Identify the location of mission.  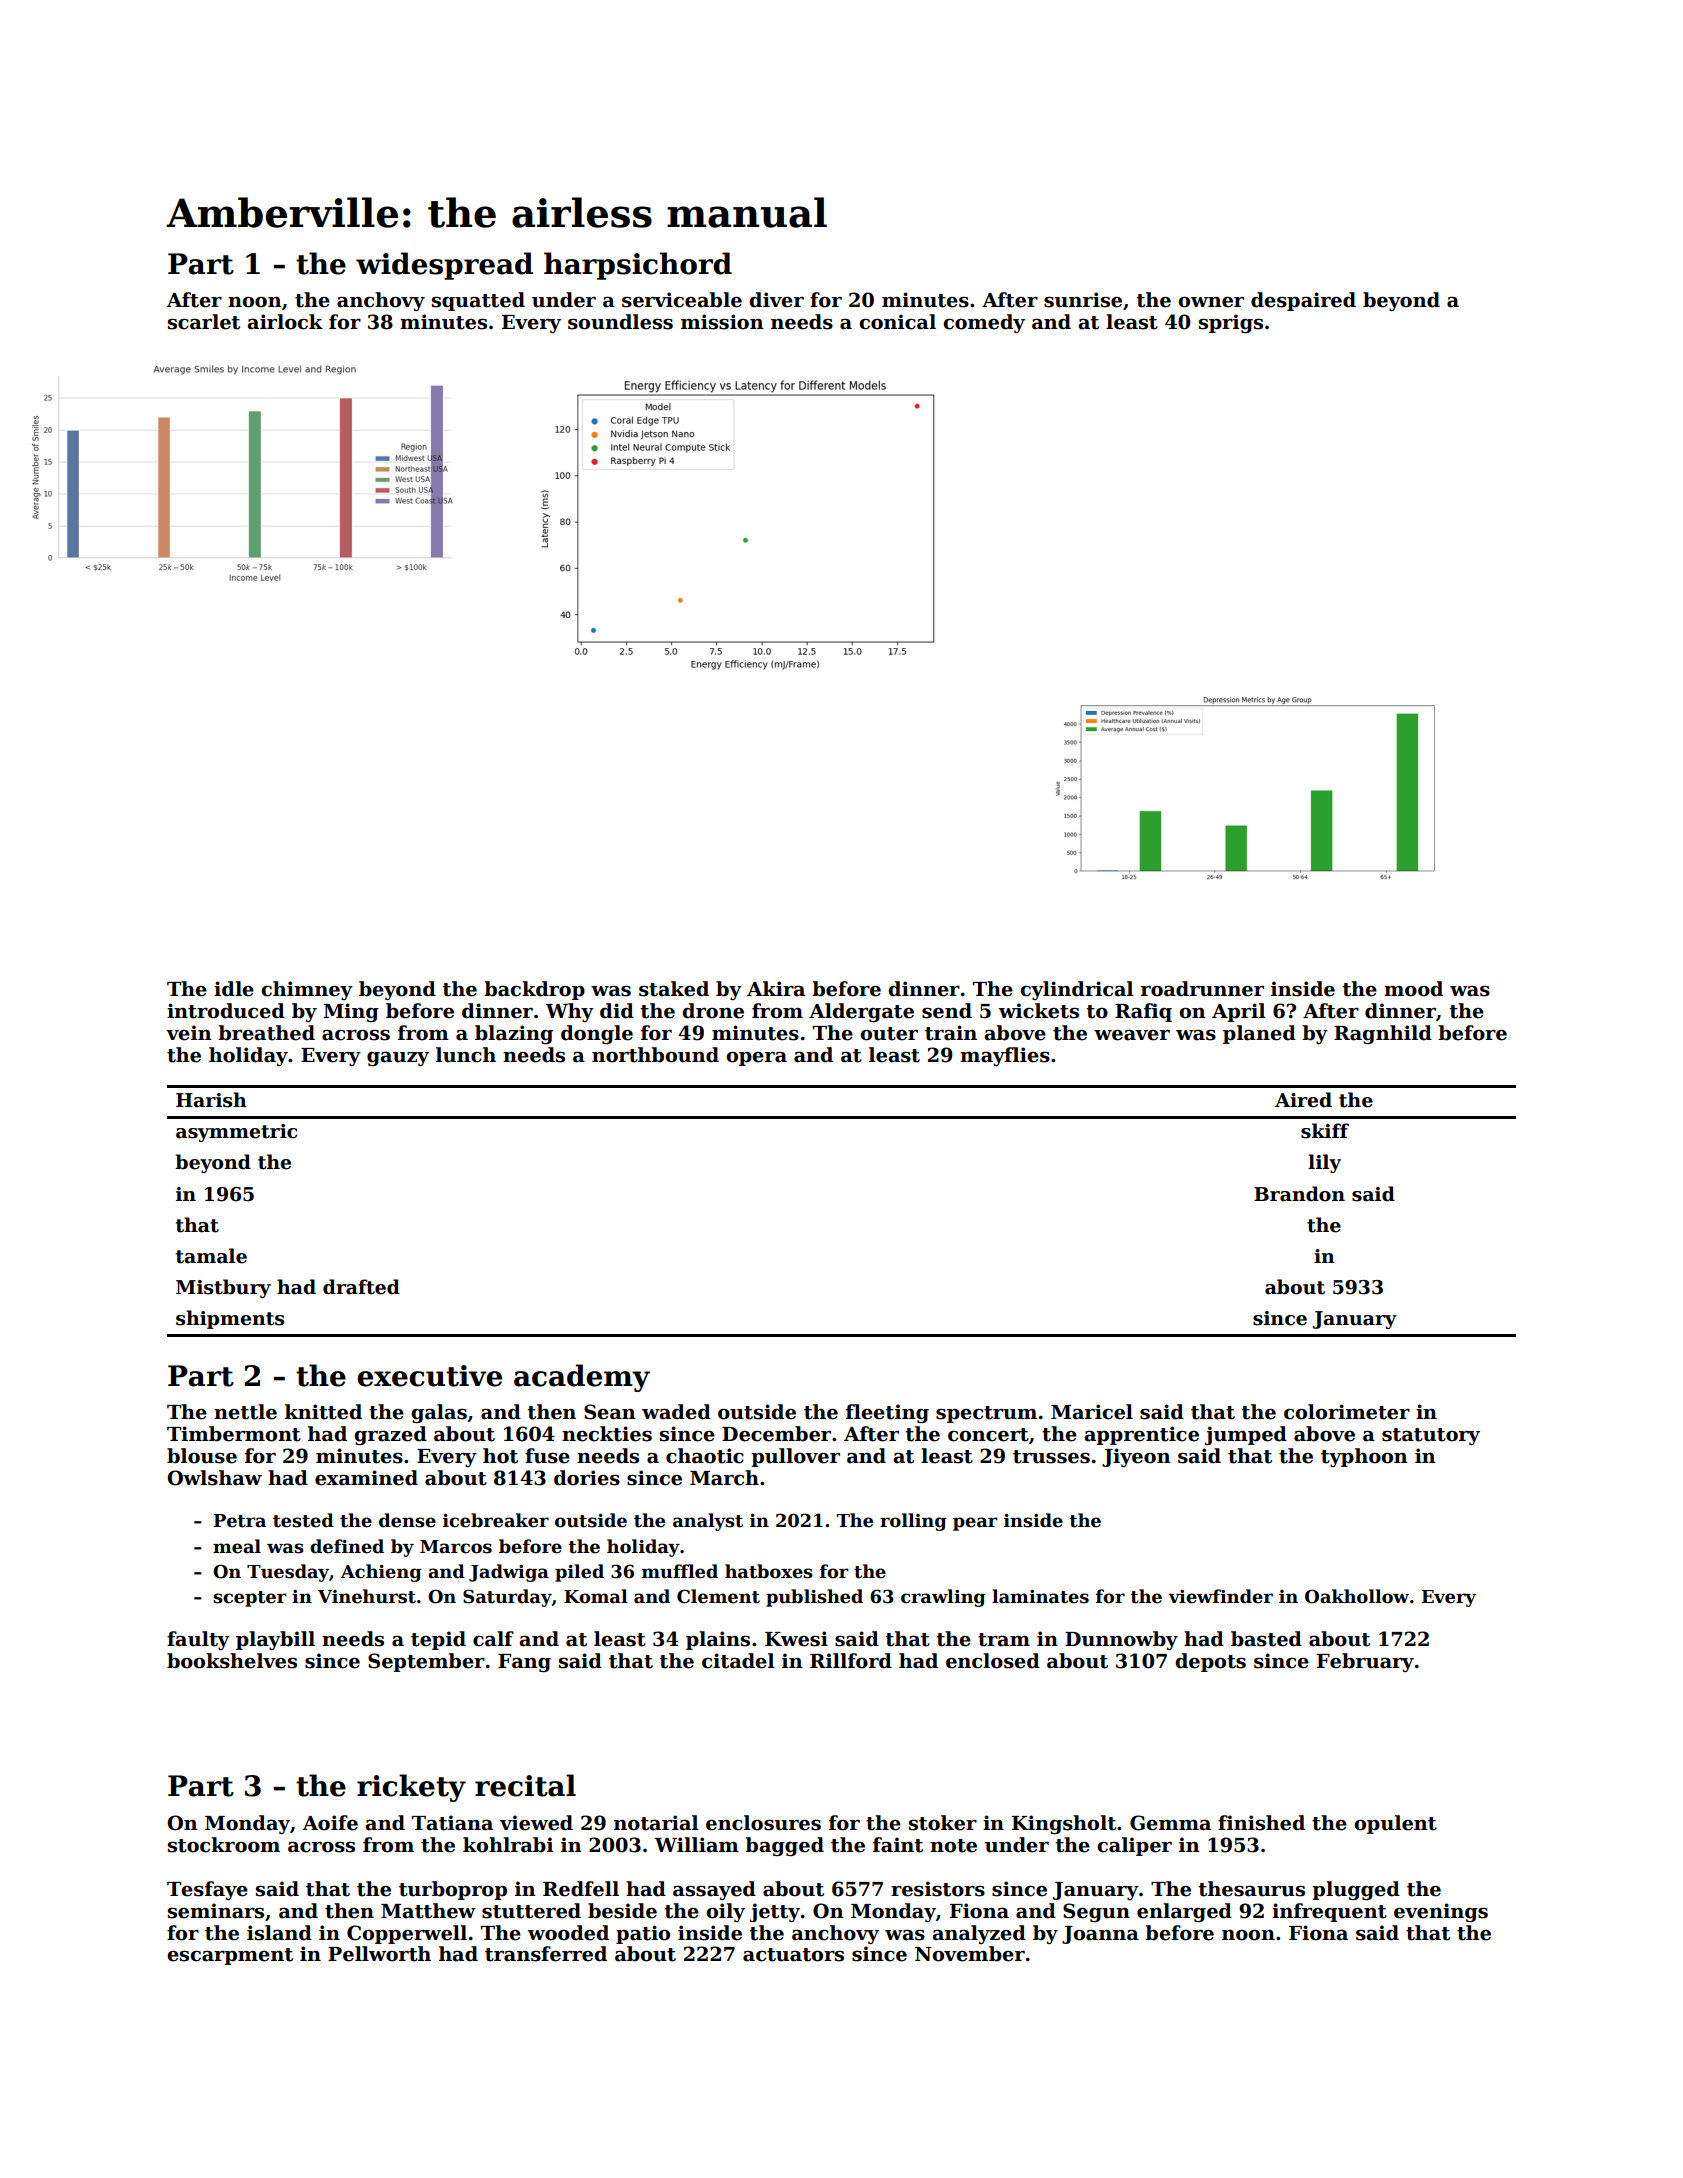
(722, 322).
